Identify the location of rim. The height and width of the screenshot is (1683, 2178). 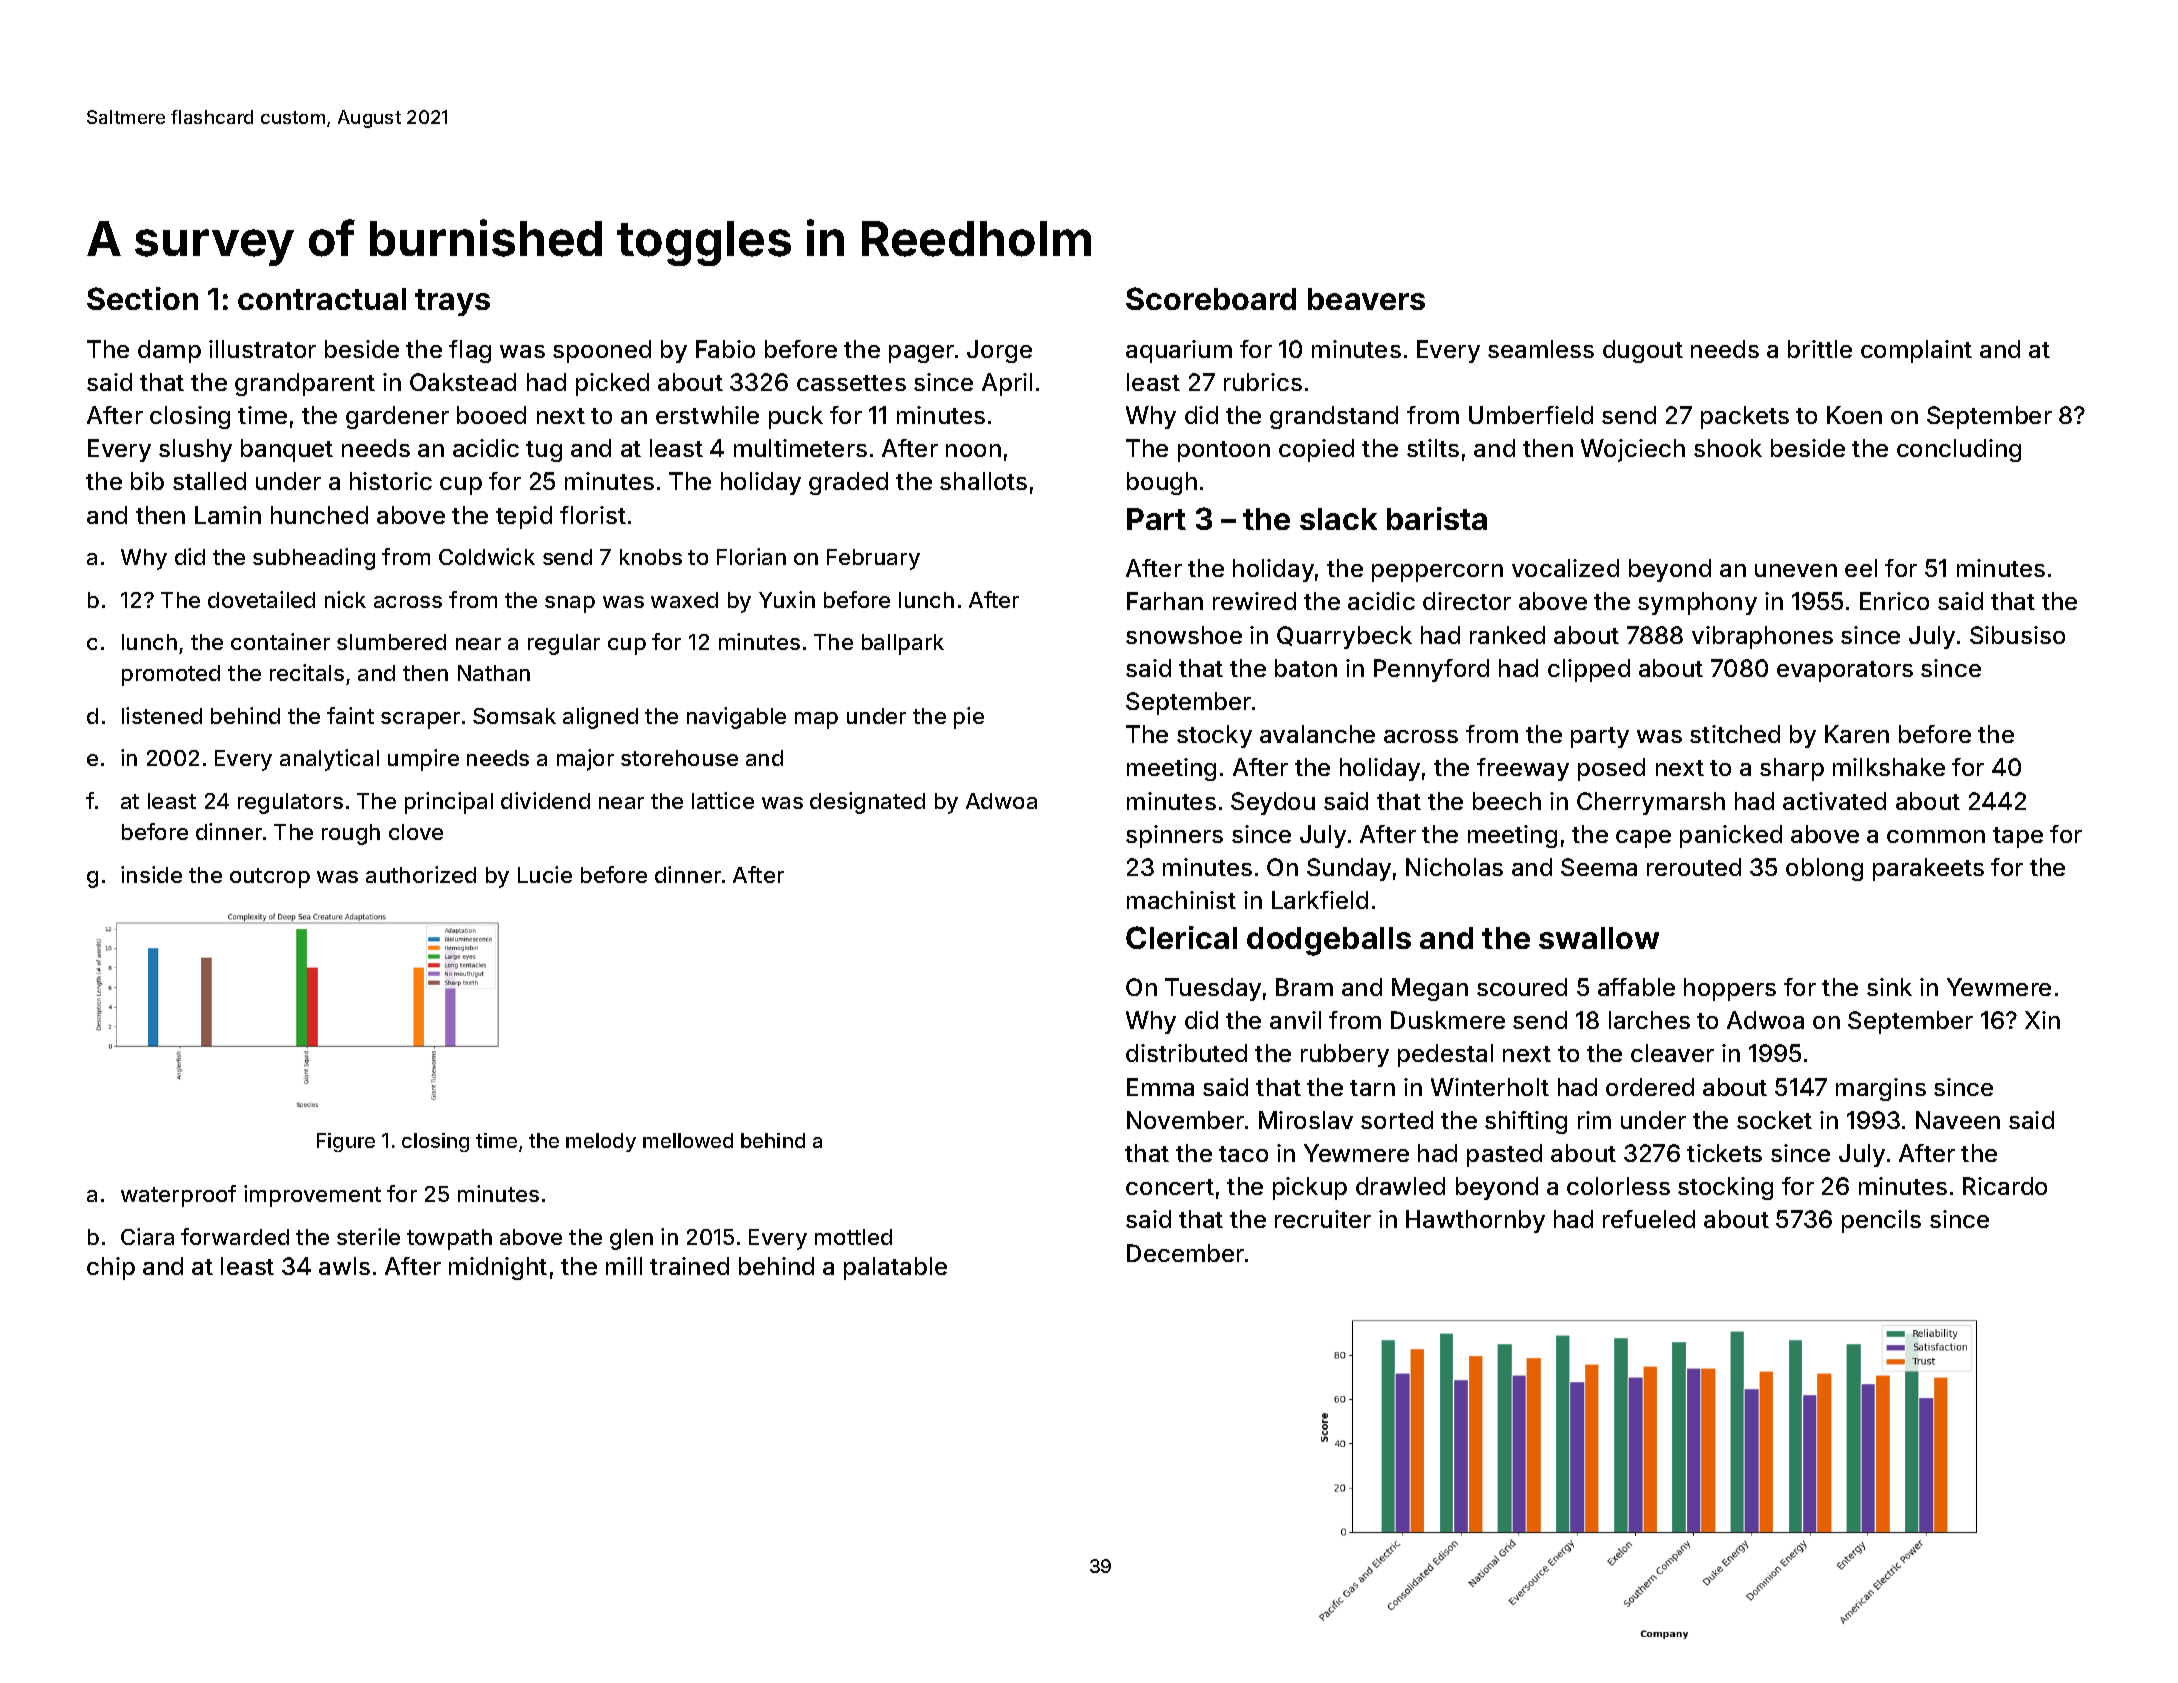
(1594, 1120).
